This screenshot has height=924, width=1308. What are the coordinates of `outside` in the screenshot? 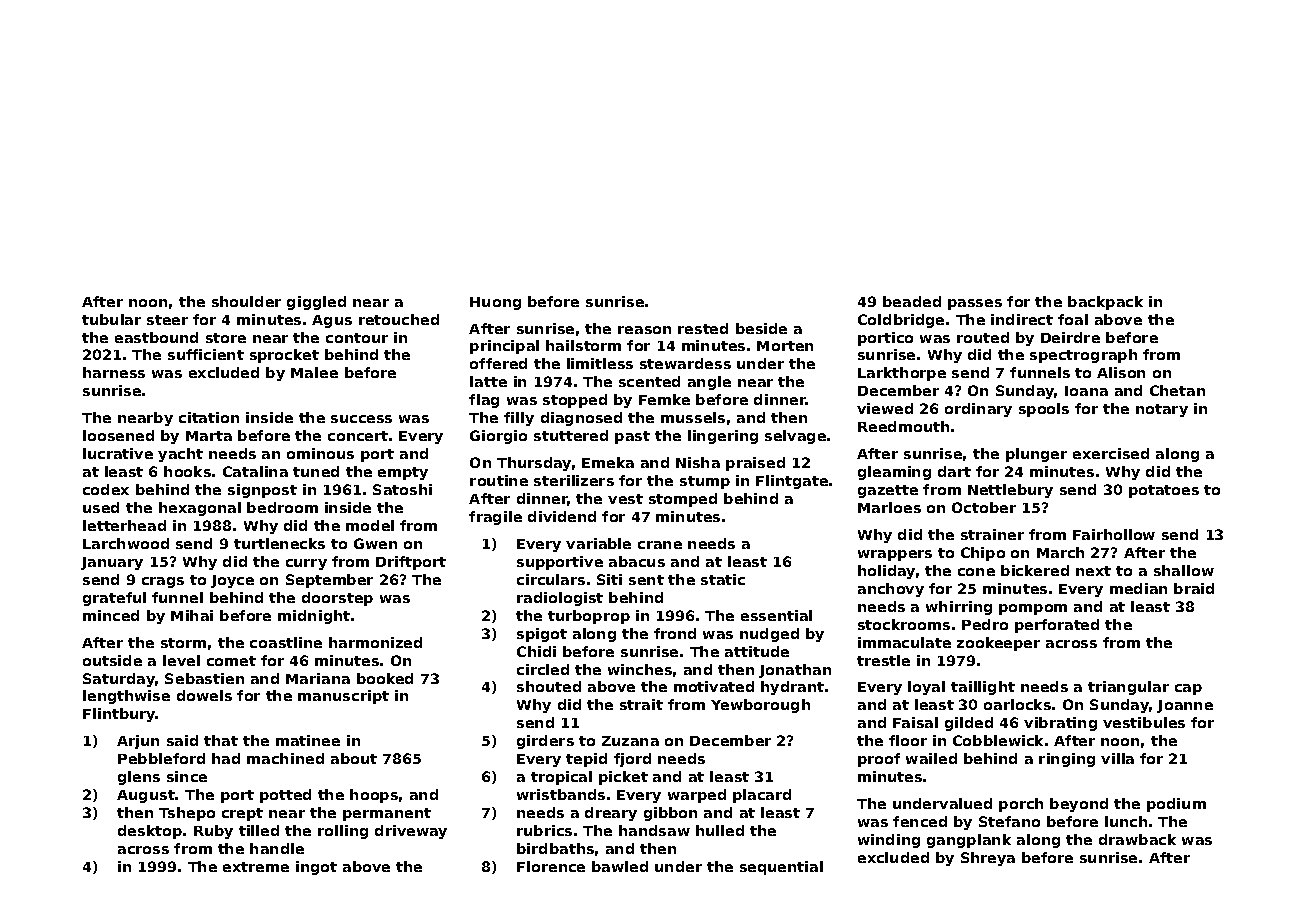 It's located at (112, 660).
